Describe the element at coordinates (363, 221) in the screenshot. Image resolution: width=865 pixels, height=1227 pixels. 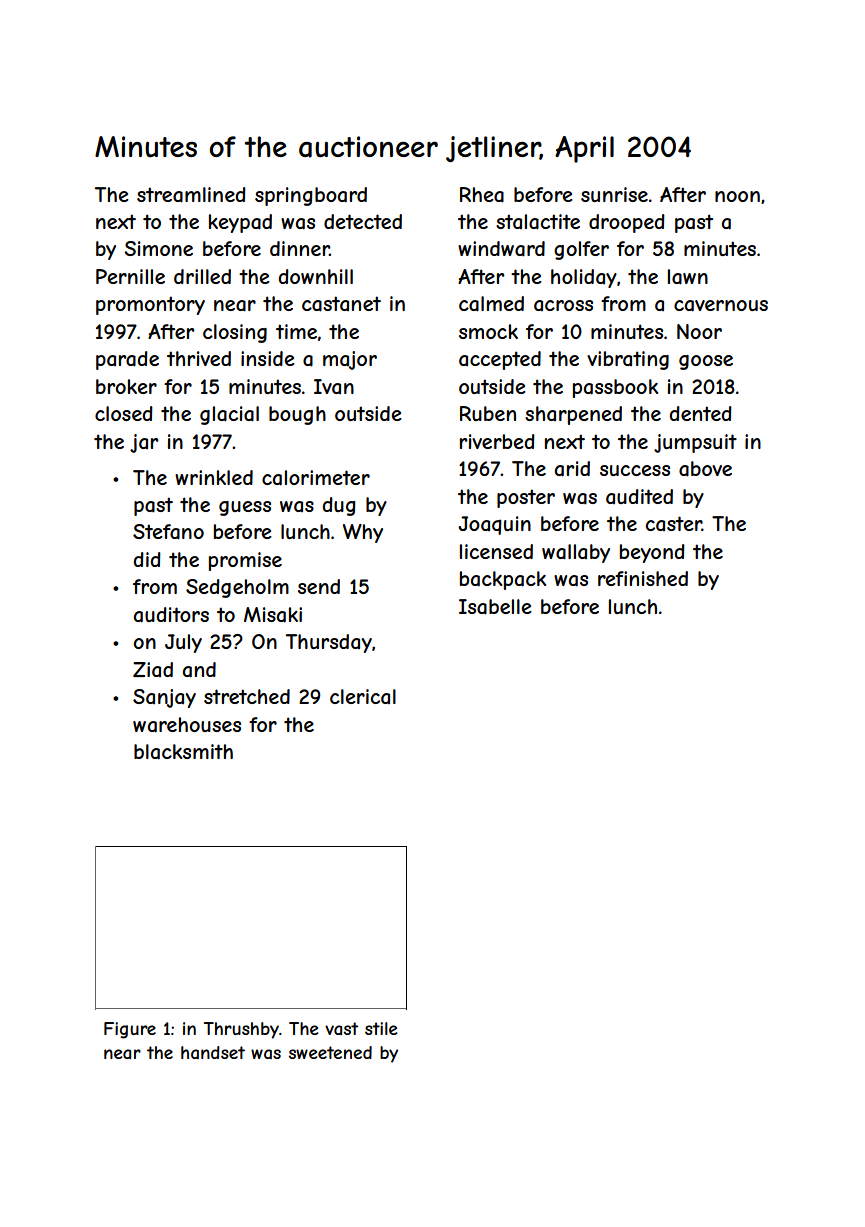
I see `detected` at that location.
